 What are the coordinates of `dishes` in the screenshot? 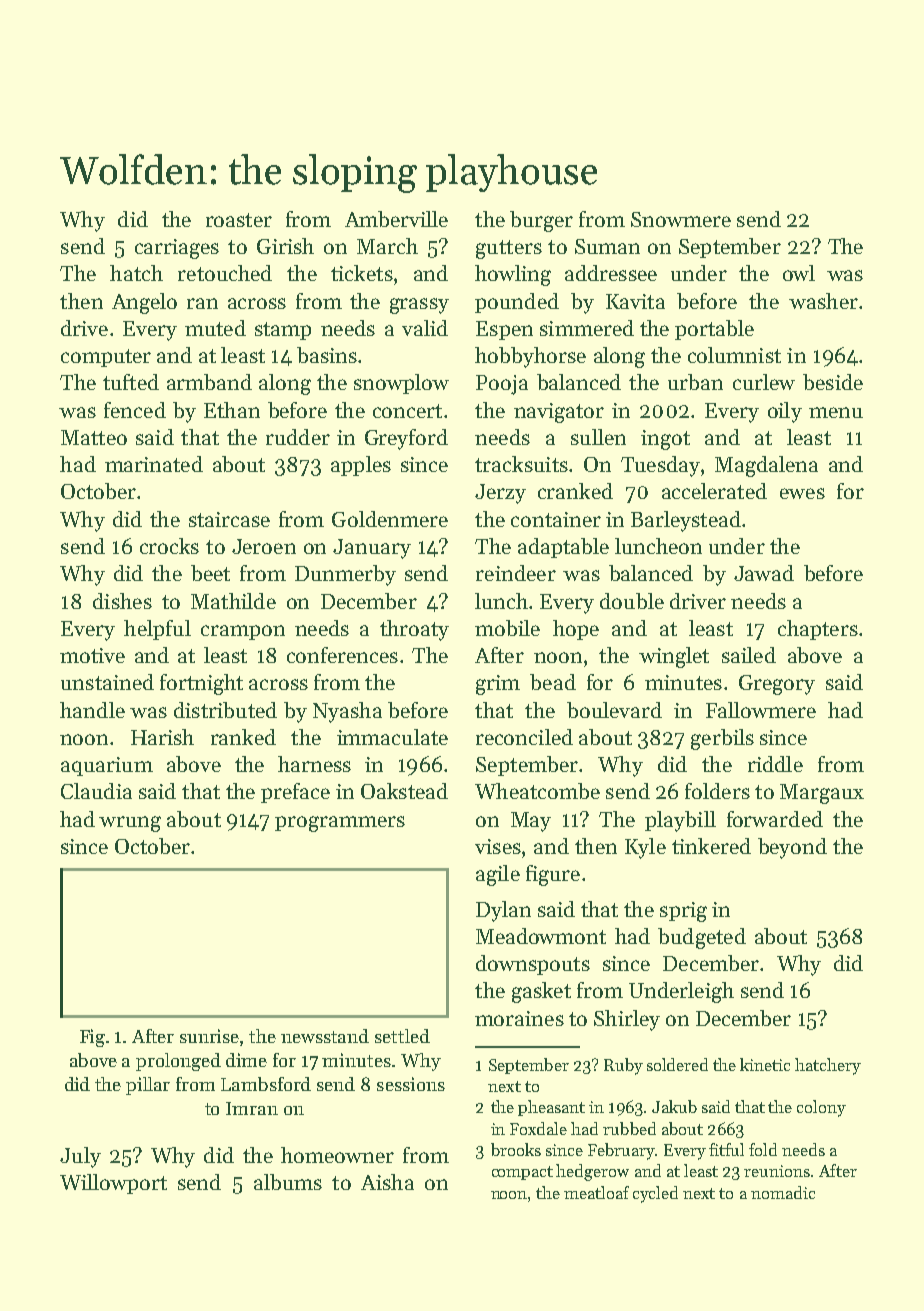 It's located at (122, 601).
